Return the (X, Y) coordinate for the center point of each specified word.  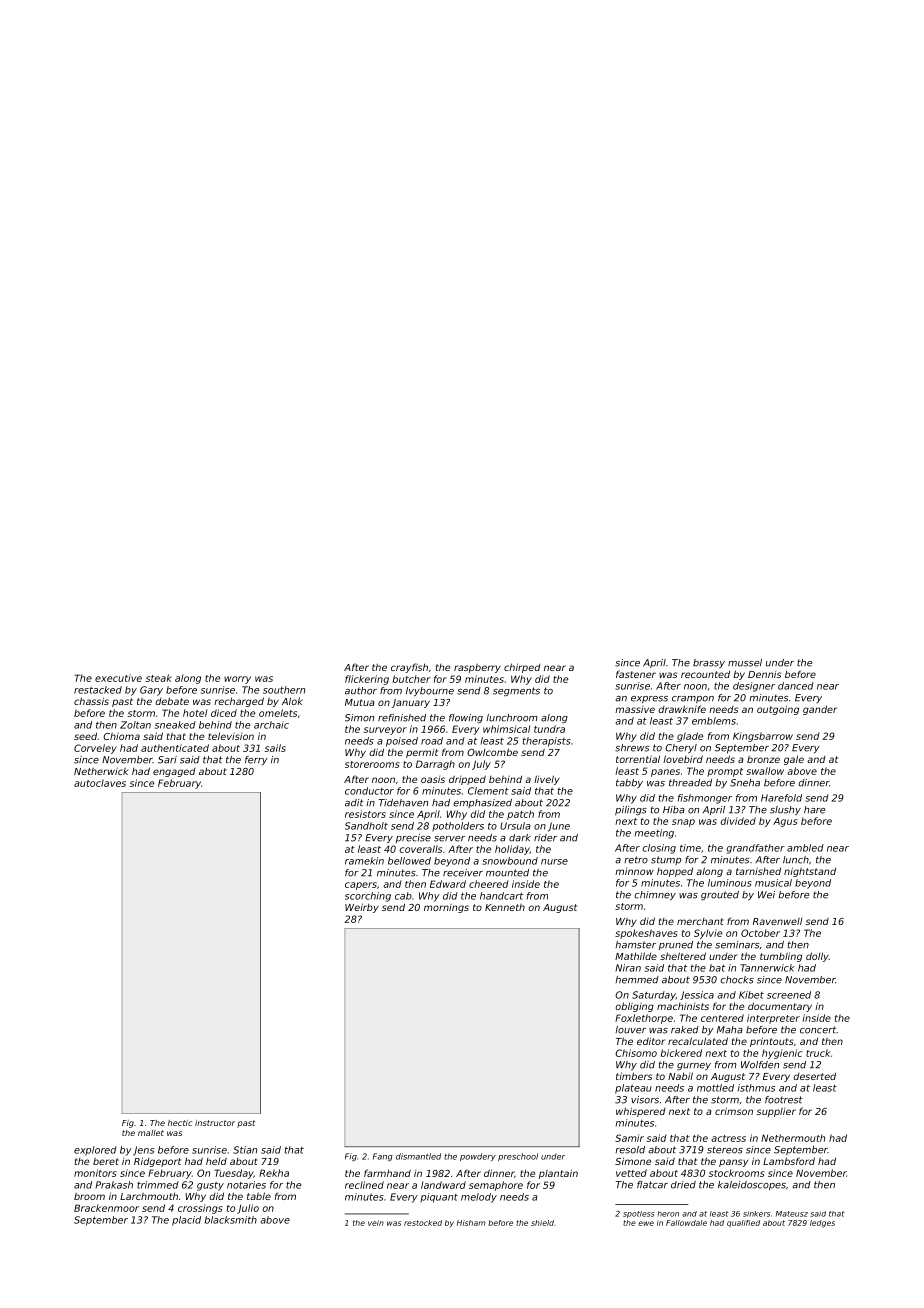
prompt (725, 772)
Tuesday (234, 1174)
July (481, 765)
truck (818, 1053)
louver (630, 1030)
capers (361, 886)
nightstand (810, 872)
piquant (439, 1198)
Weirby (362, 908)
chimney (655, 895)
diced (224, 713)
